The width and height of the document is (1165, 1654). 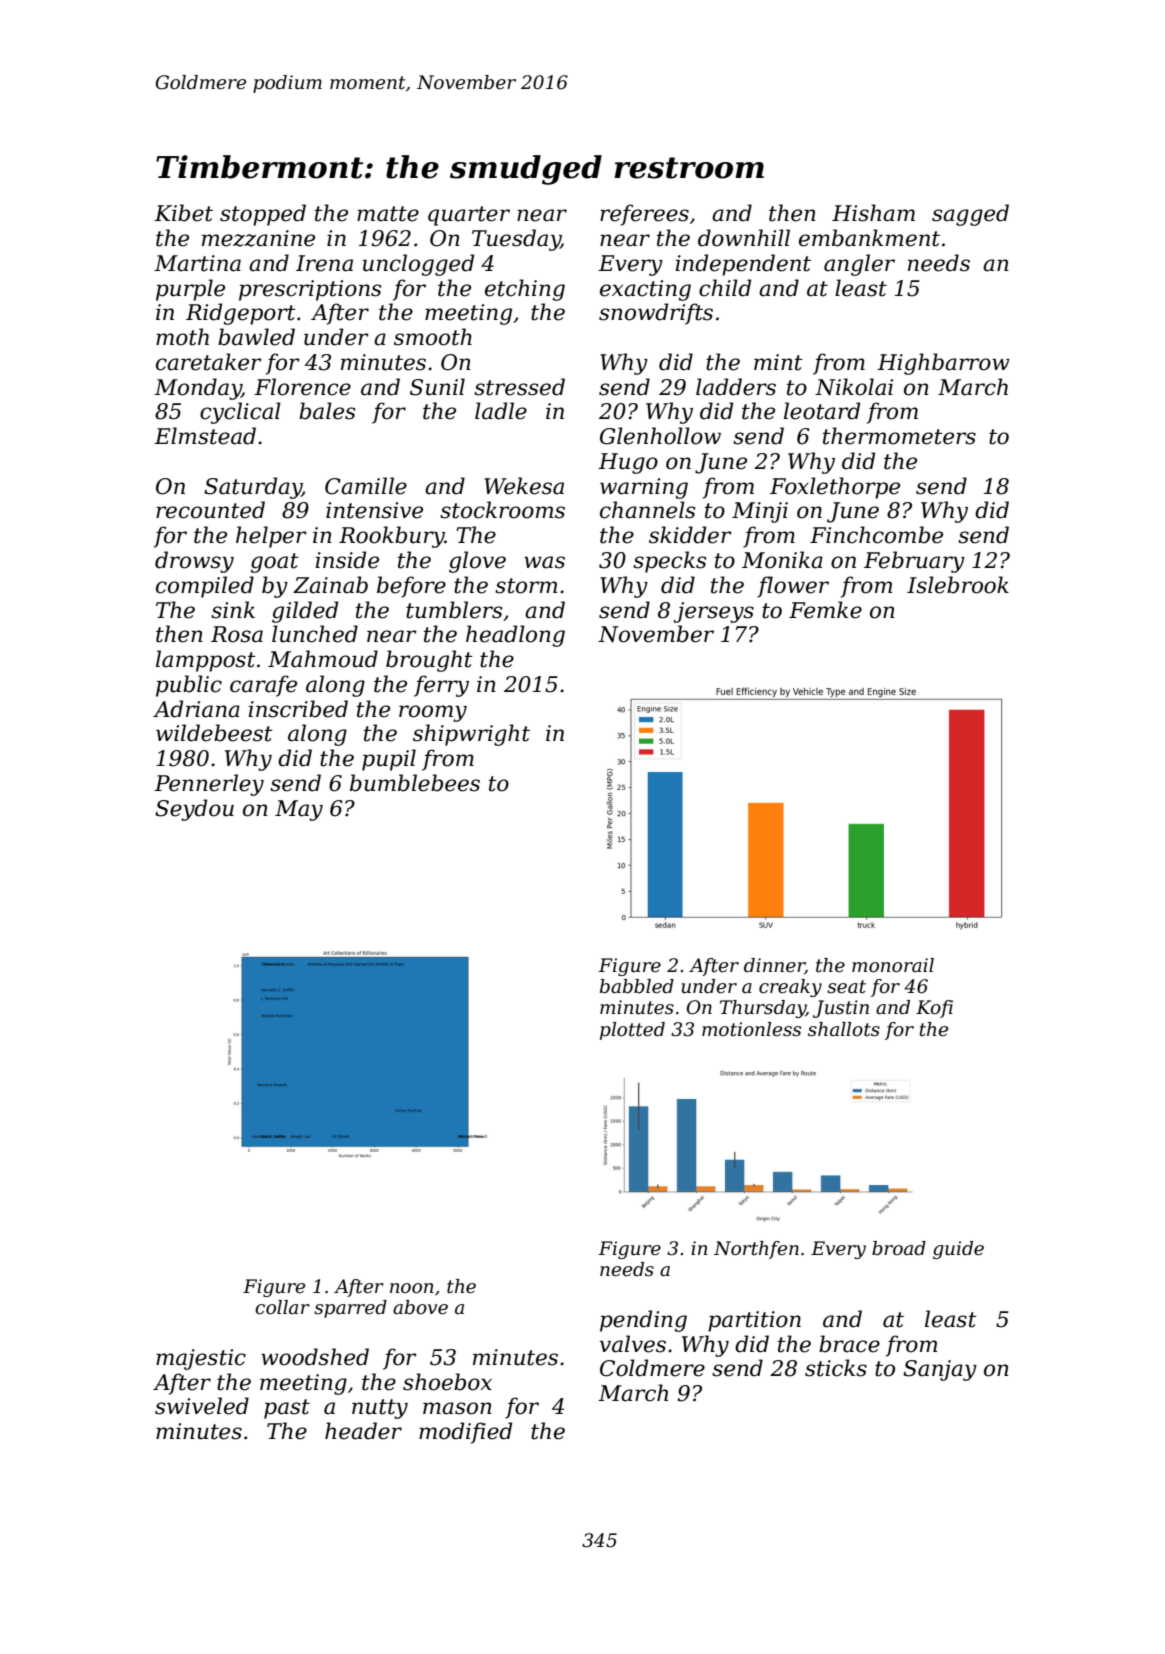 I want to click on Seydou, so click(x=194, y=810).
